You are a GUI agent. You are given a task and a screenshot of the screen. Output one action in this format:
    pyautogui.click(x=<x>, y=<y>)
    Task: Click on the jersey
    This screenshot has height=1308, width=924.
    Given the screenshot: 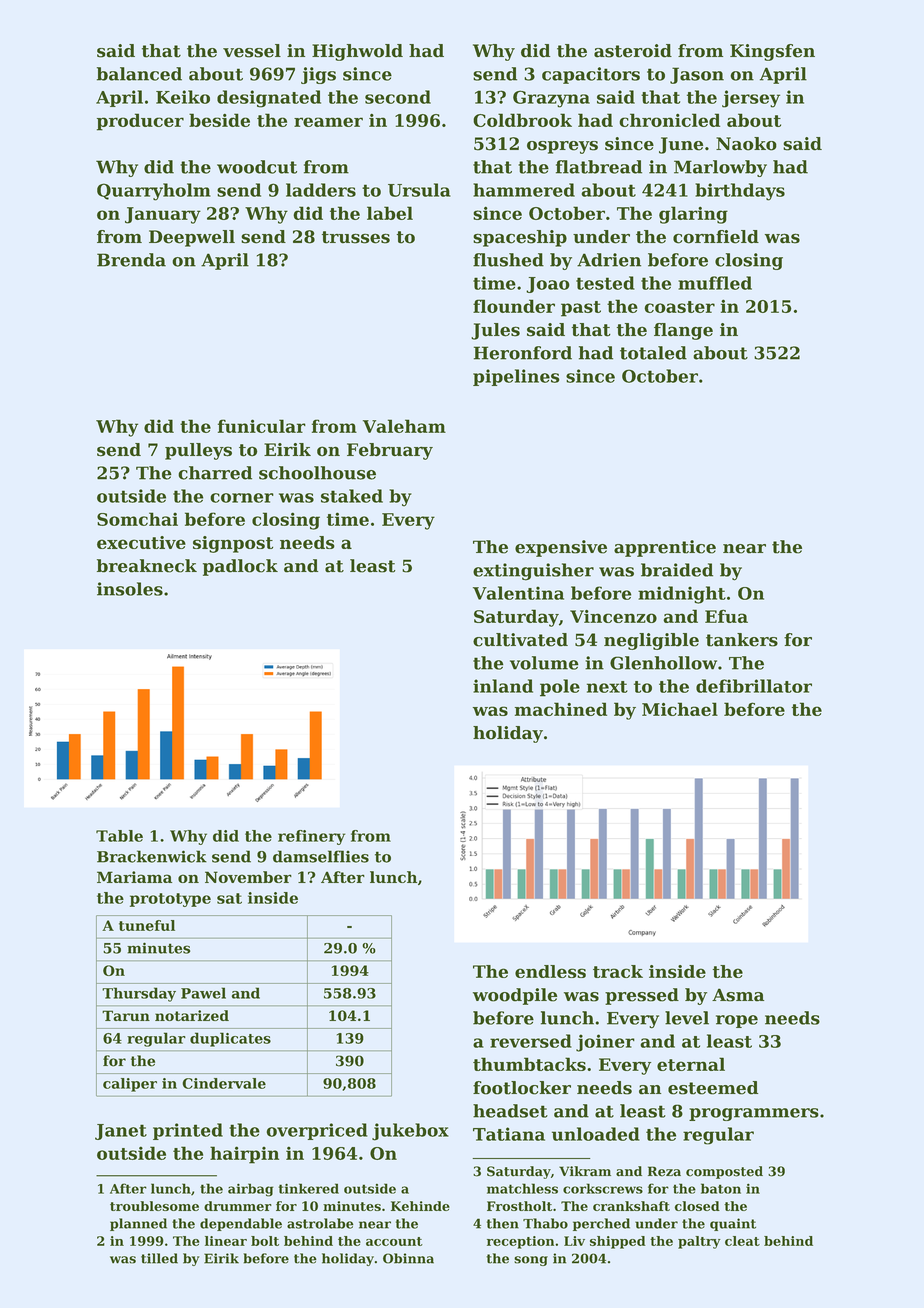 What is the action you would take?
    pyautogui.click(x=751, y=99)
